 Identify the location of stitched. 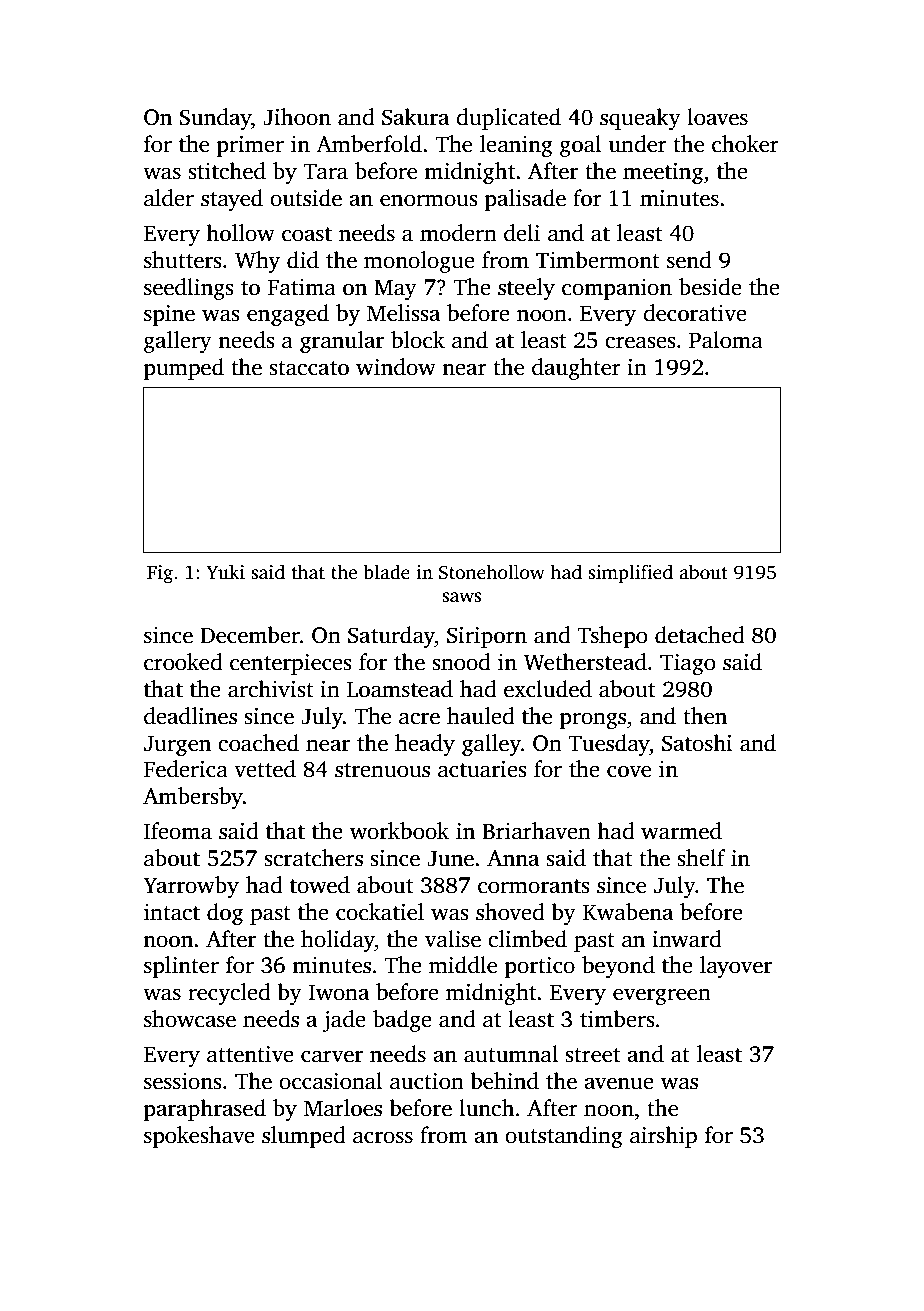
(227, 171).
